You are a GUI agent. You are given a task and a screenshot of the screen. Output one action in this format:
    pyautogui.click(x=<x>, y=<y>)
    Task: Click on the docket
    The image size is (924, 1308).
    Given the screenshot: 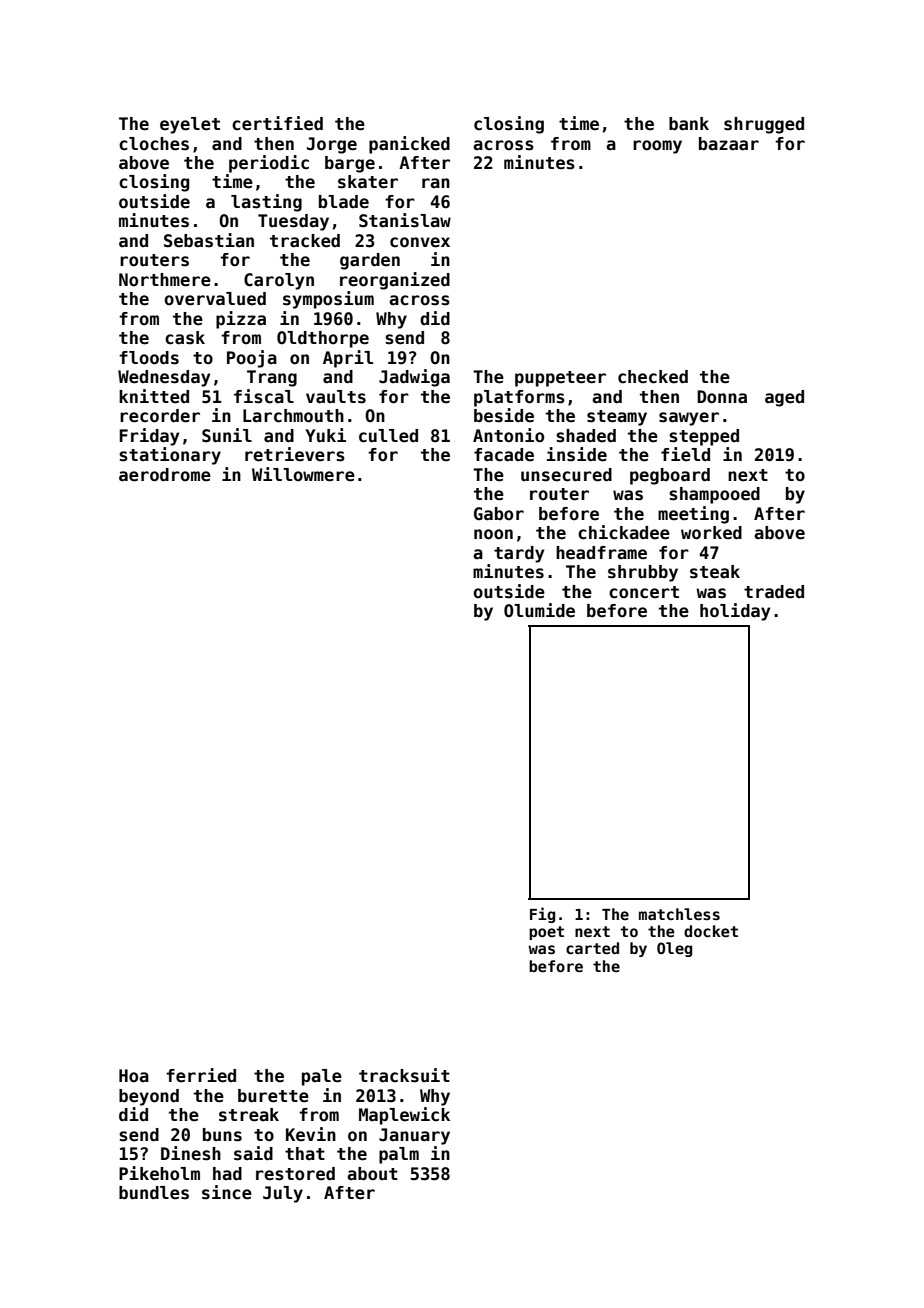 What is the action you would take?
    pyautogui.click(x=711, y=931)
